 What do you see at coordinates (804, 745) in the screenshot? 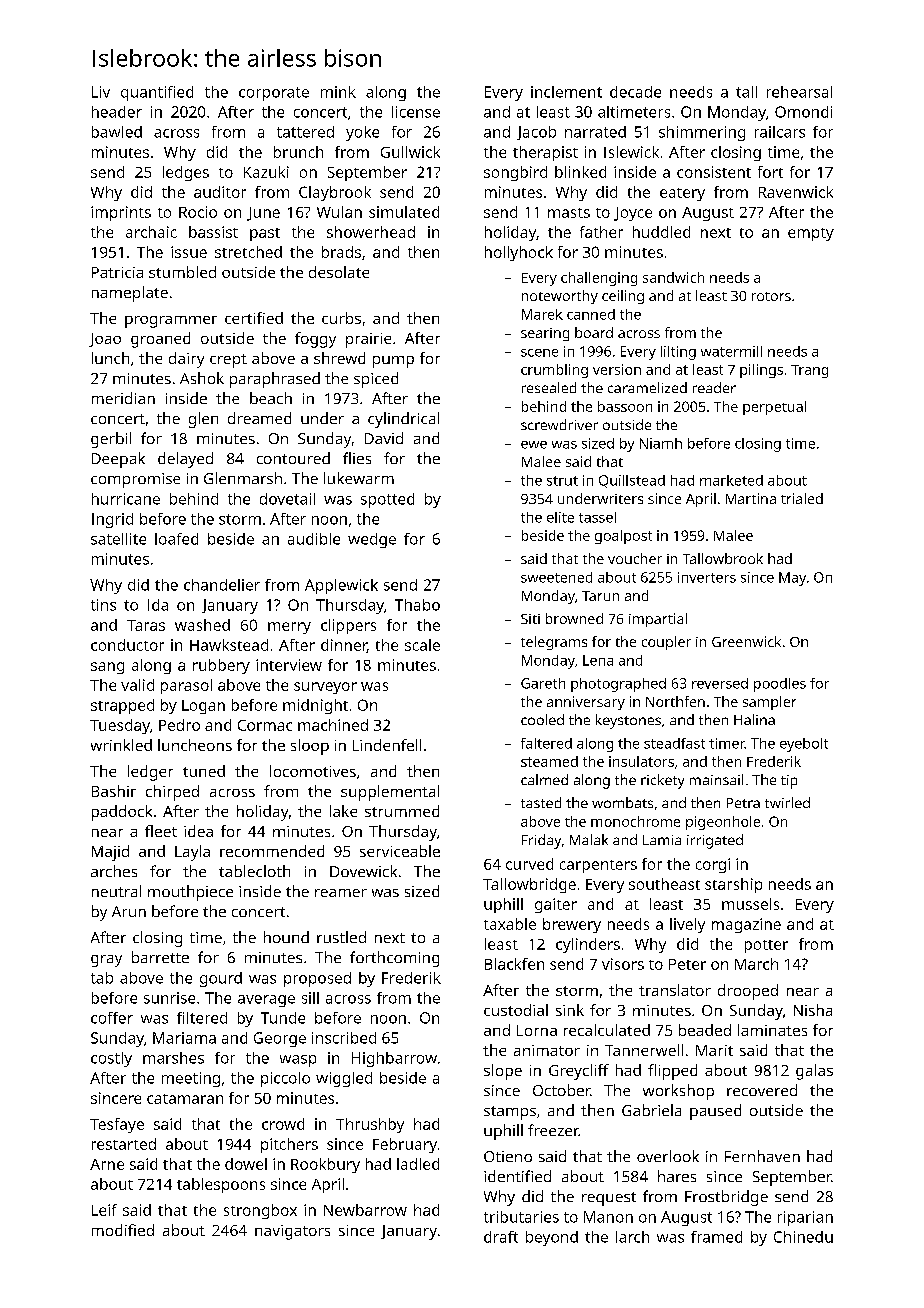
I see `eyebolt` at bounding box center [804, 745].
